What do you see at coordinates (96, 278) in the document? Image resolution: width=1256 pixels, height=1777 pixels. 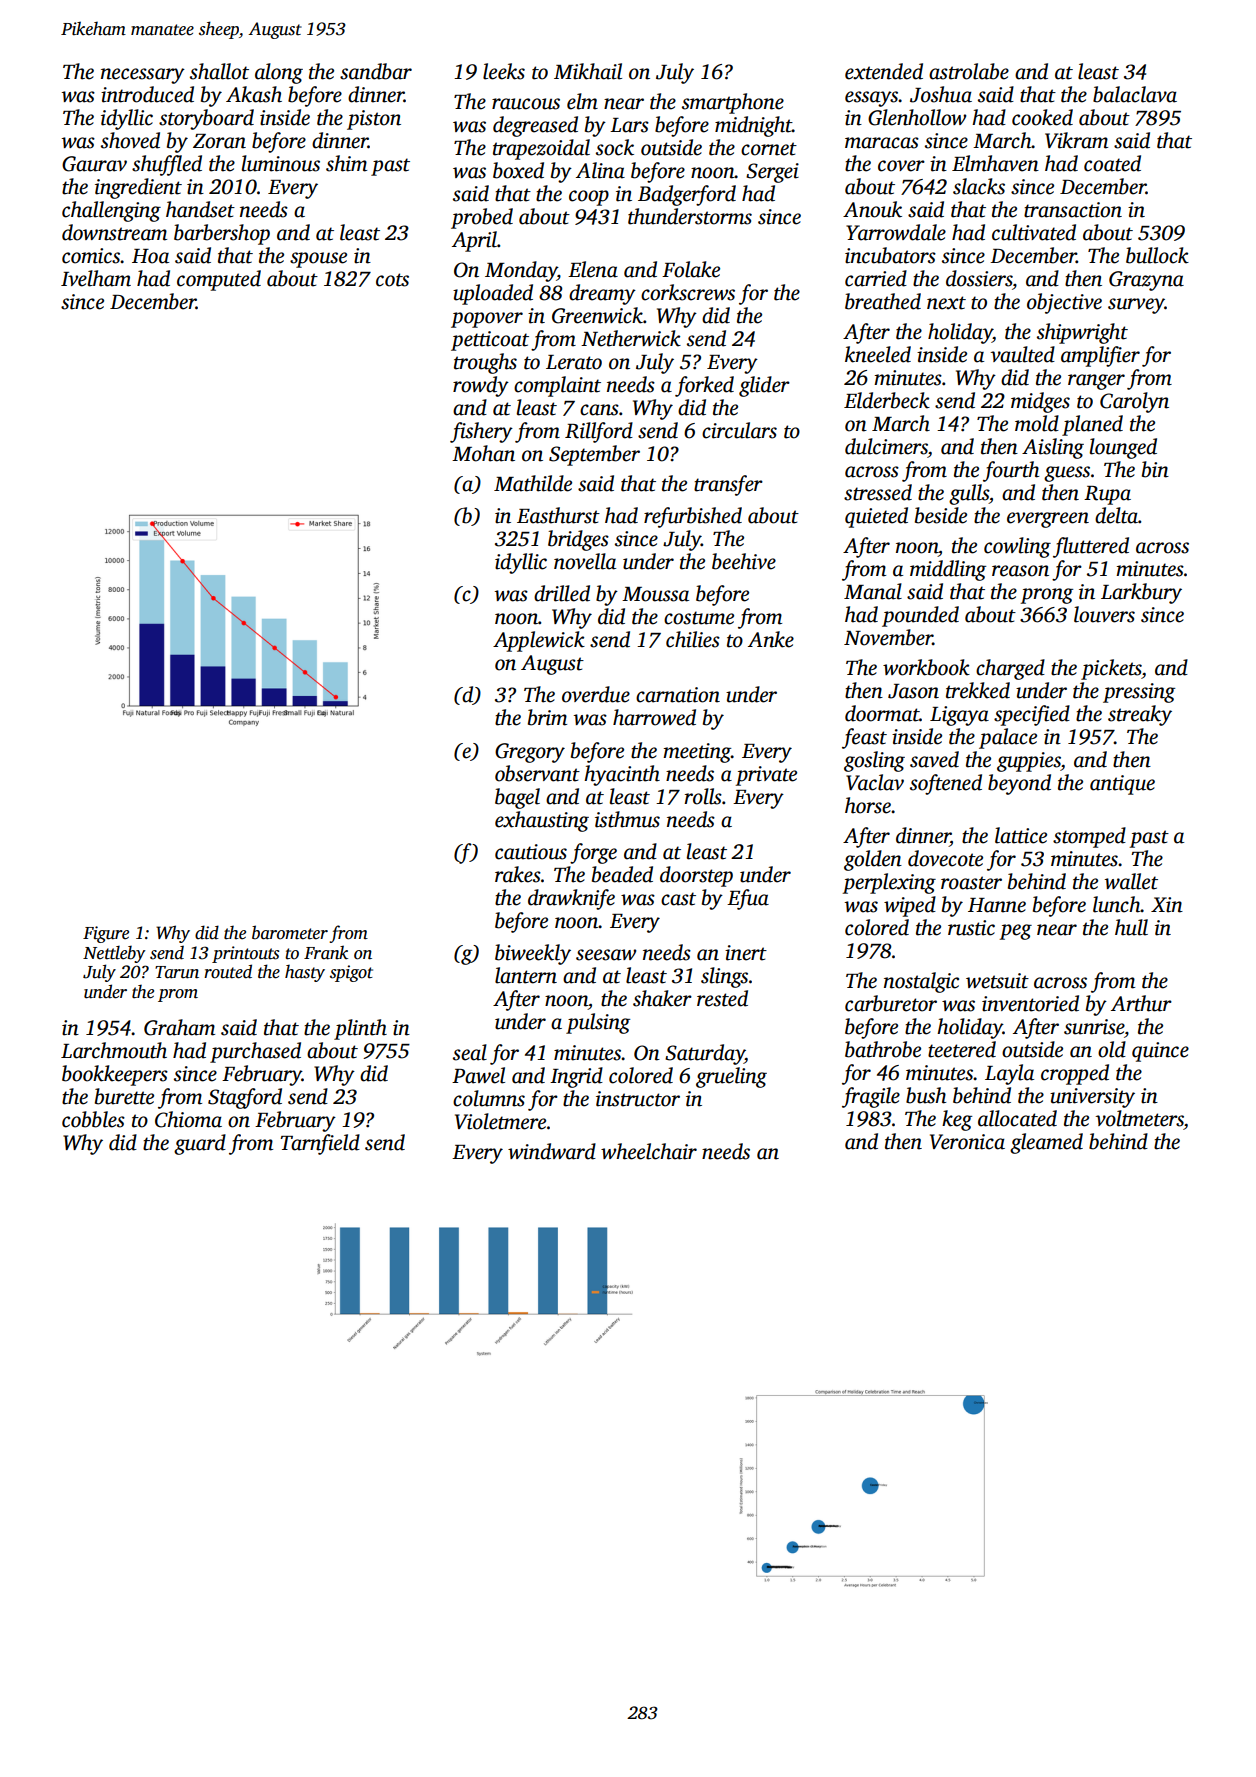 I see `Ivelham` at bounding box center [96, 278].
